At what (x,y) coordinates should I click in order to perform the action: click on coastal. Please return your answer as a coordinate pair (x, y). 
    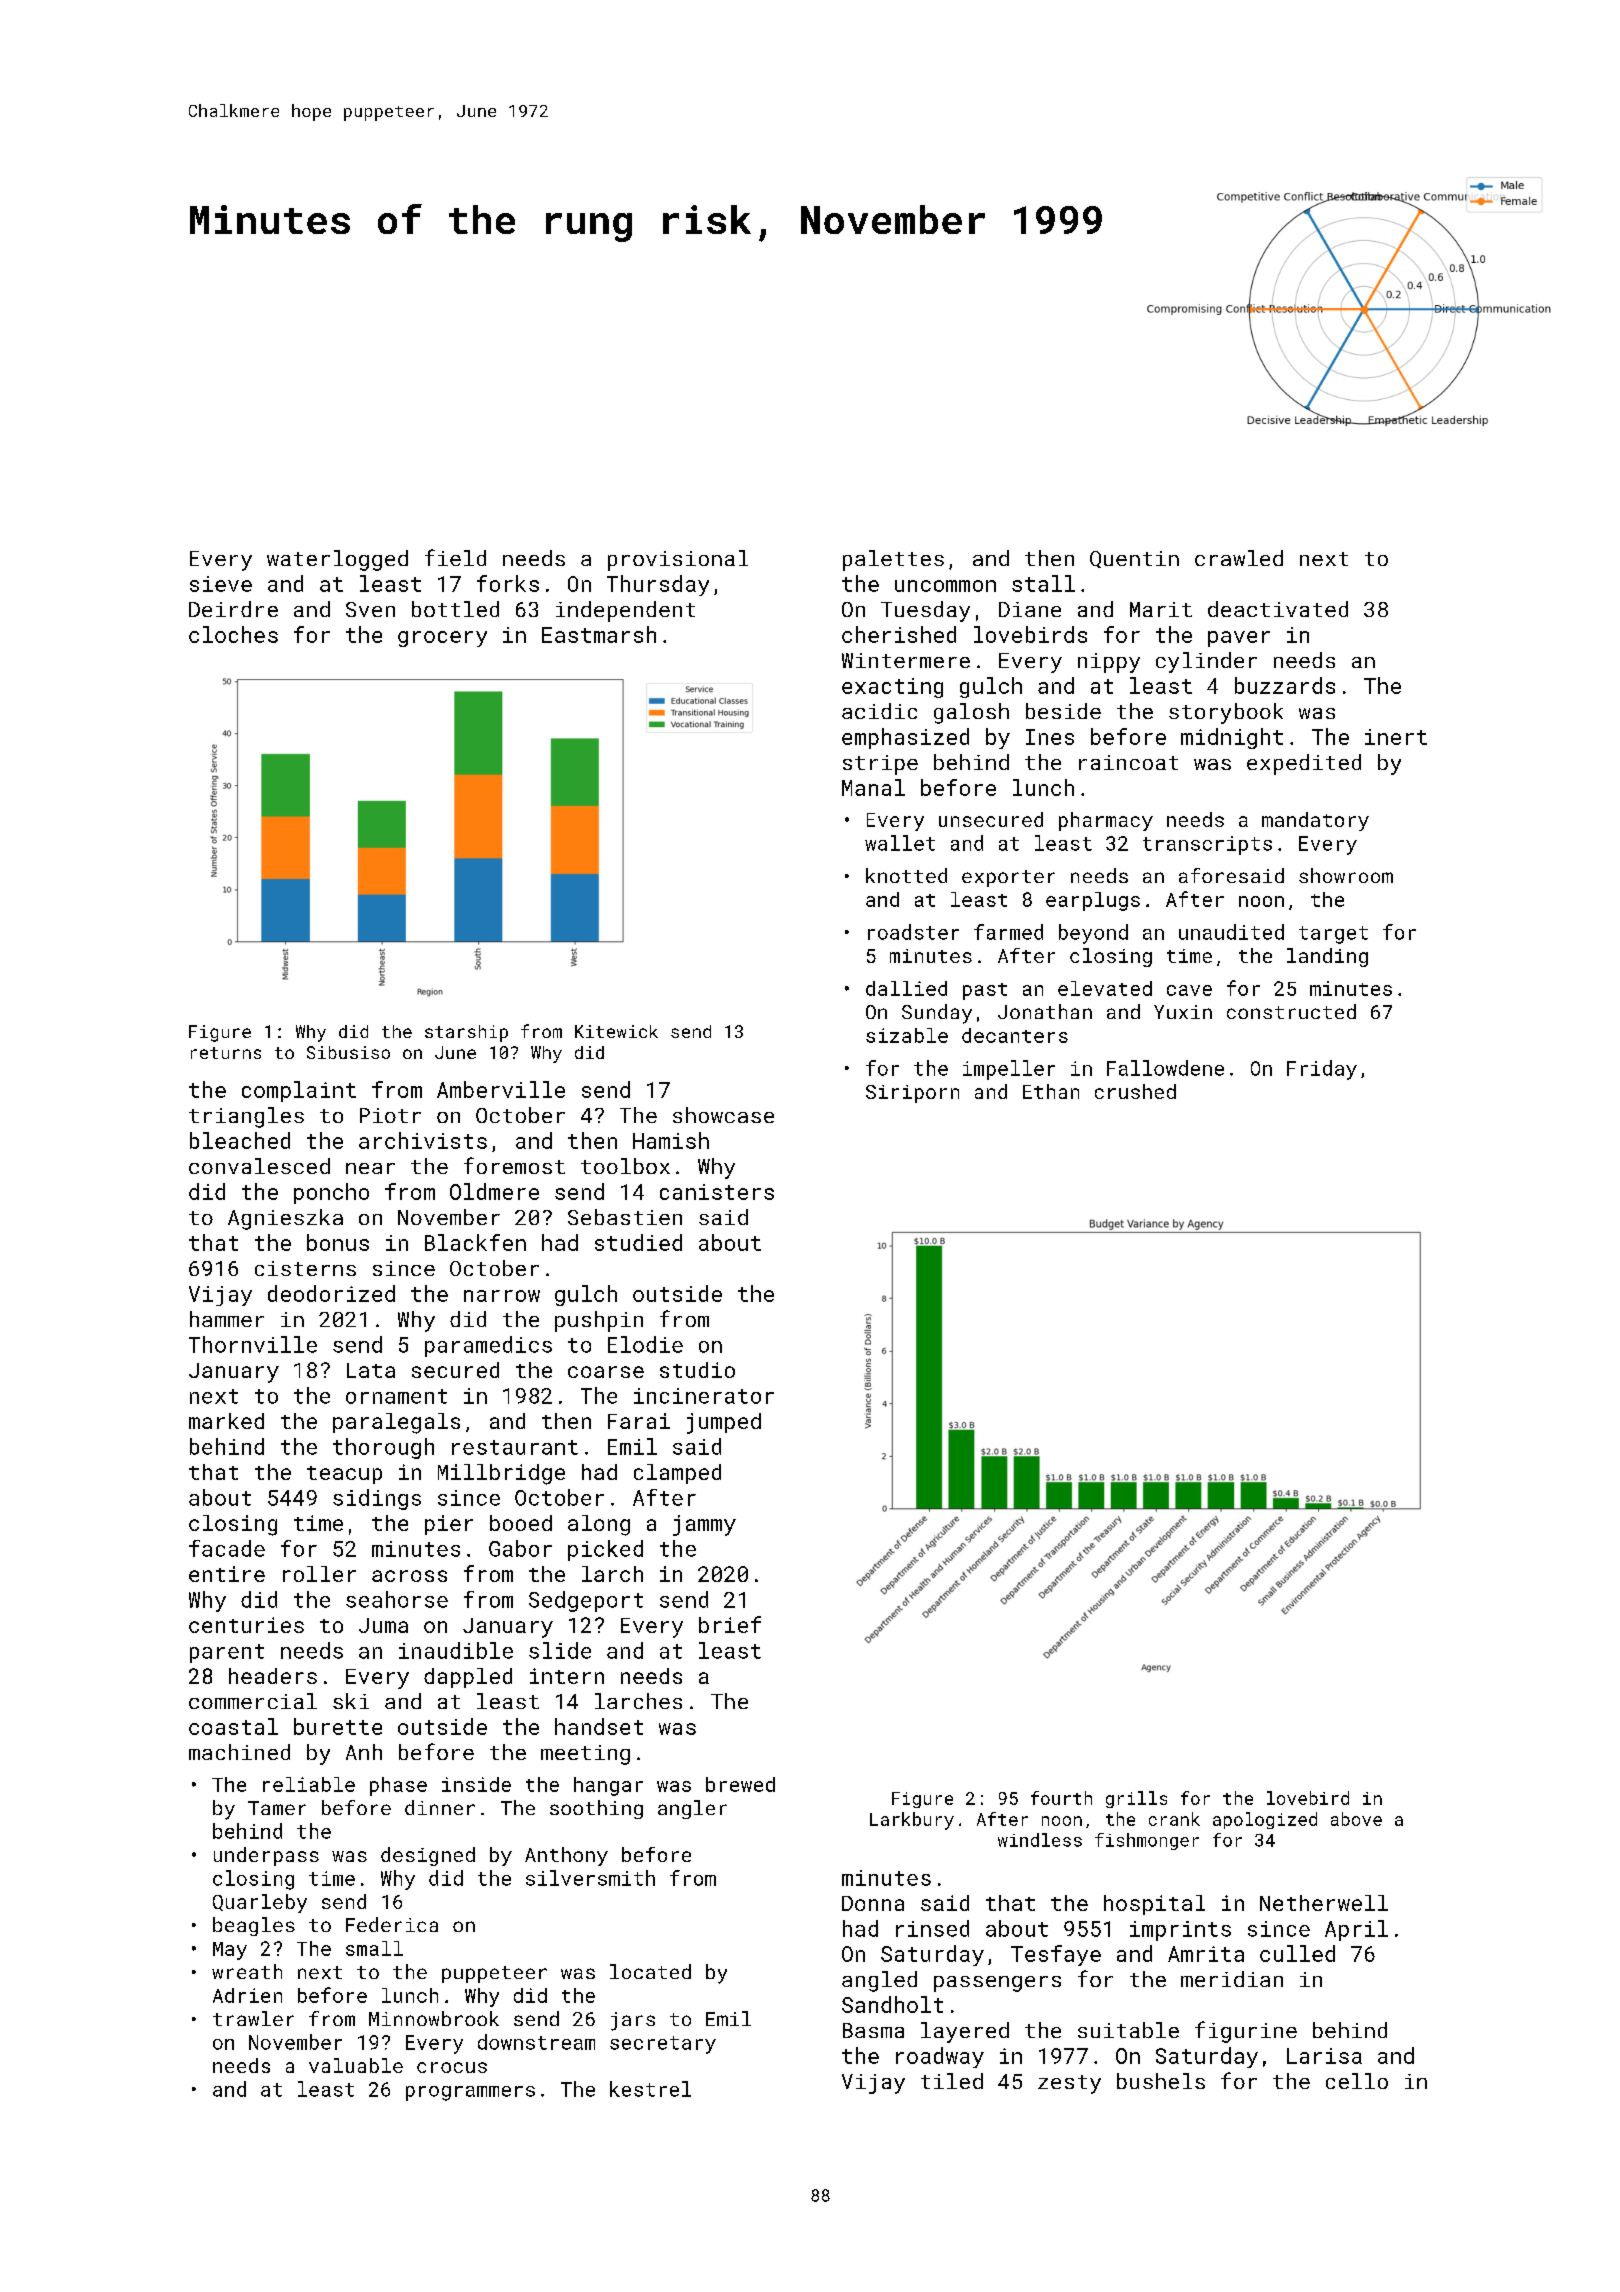
    Looking at the image, I should click on (233, 1726).
